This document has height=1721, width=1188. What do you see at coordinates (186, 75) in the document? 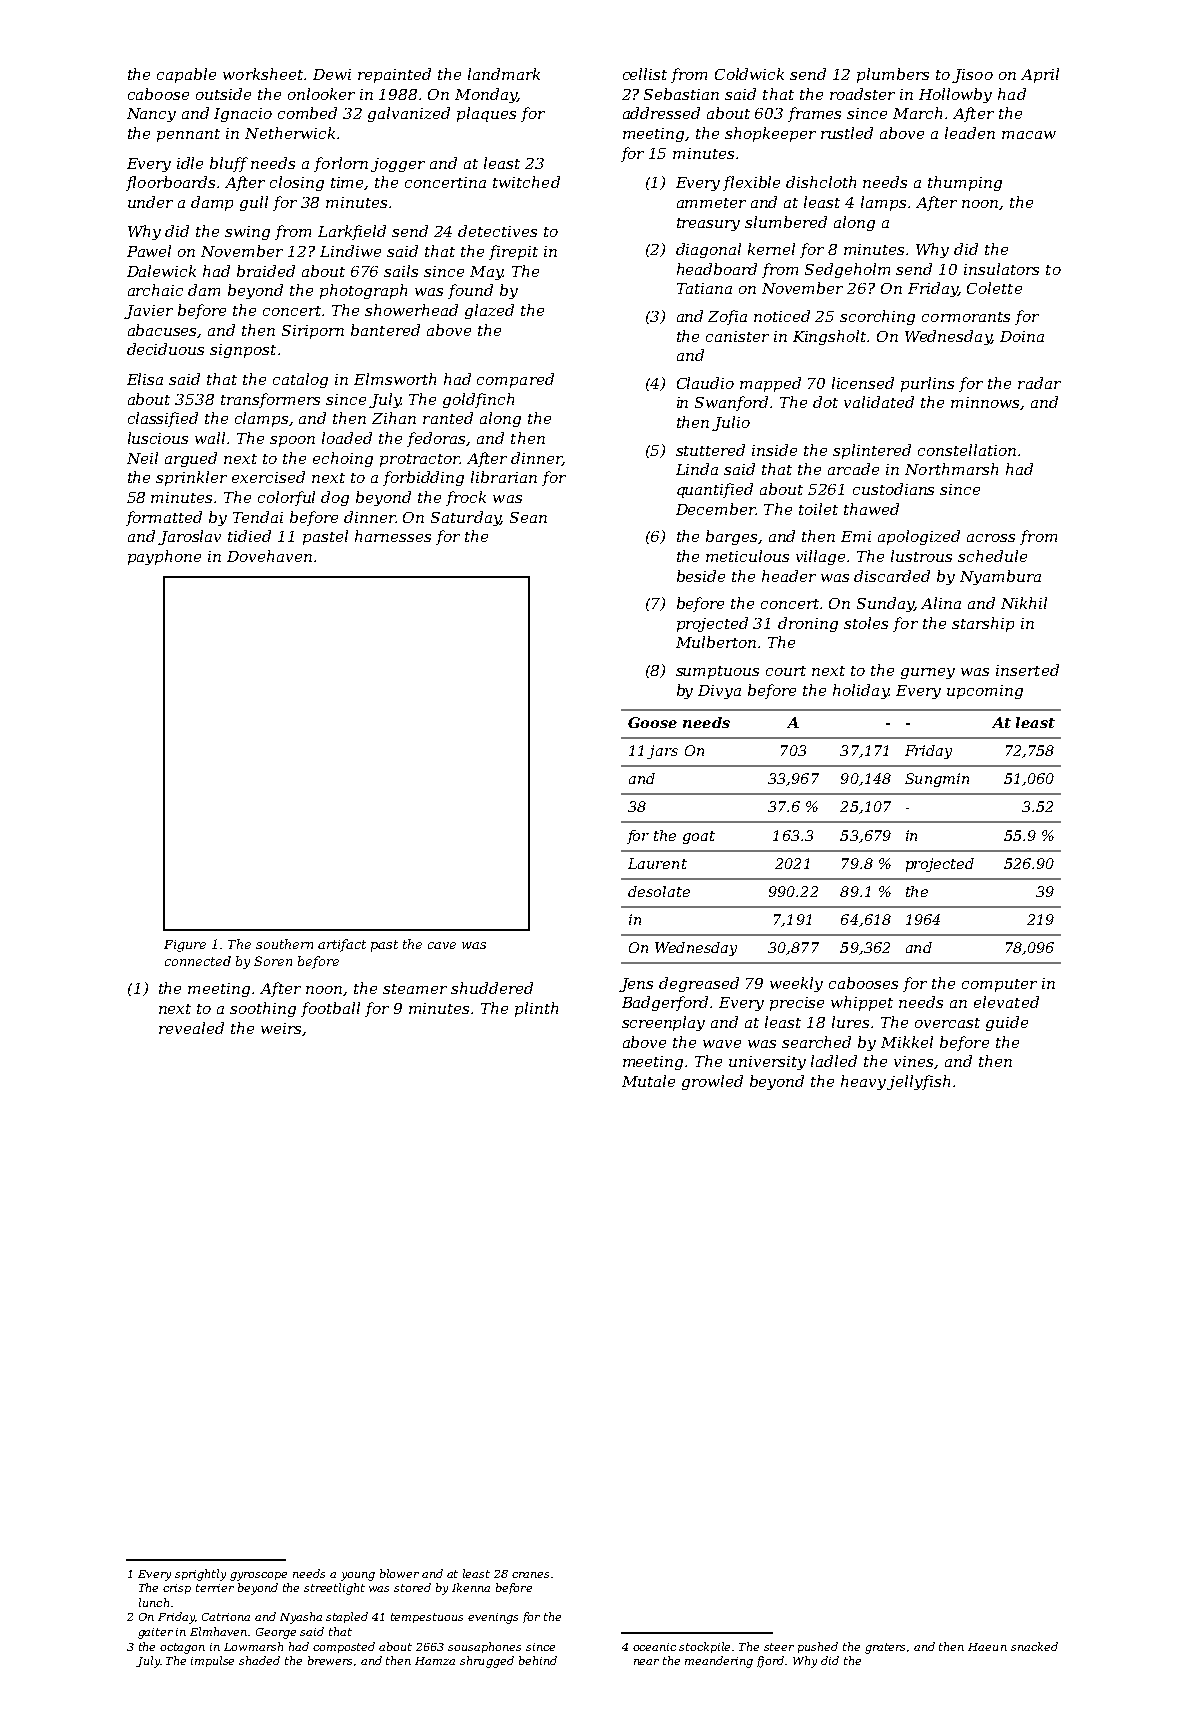
I see `capable` at bounding box center [186, 75].
